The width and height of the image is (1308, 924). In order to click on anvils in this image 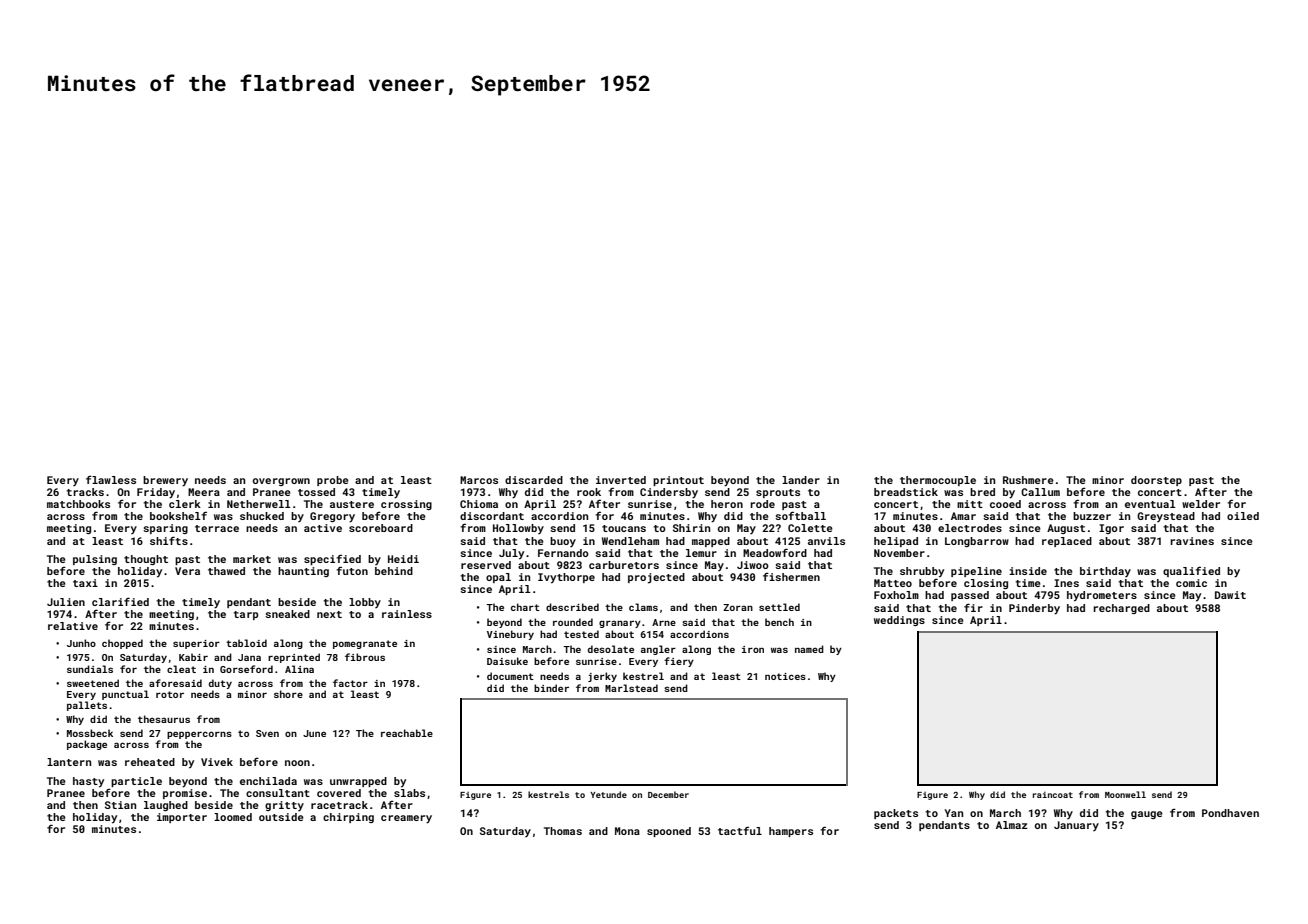, I will do `click(826, 541)`.
